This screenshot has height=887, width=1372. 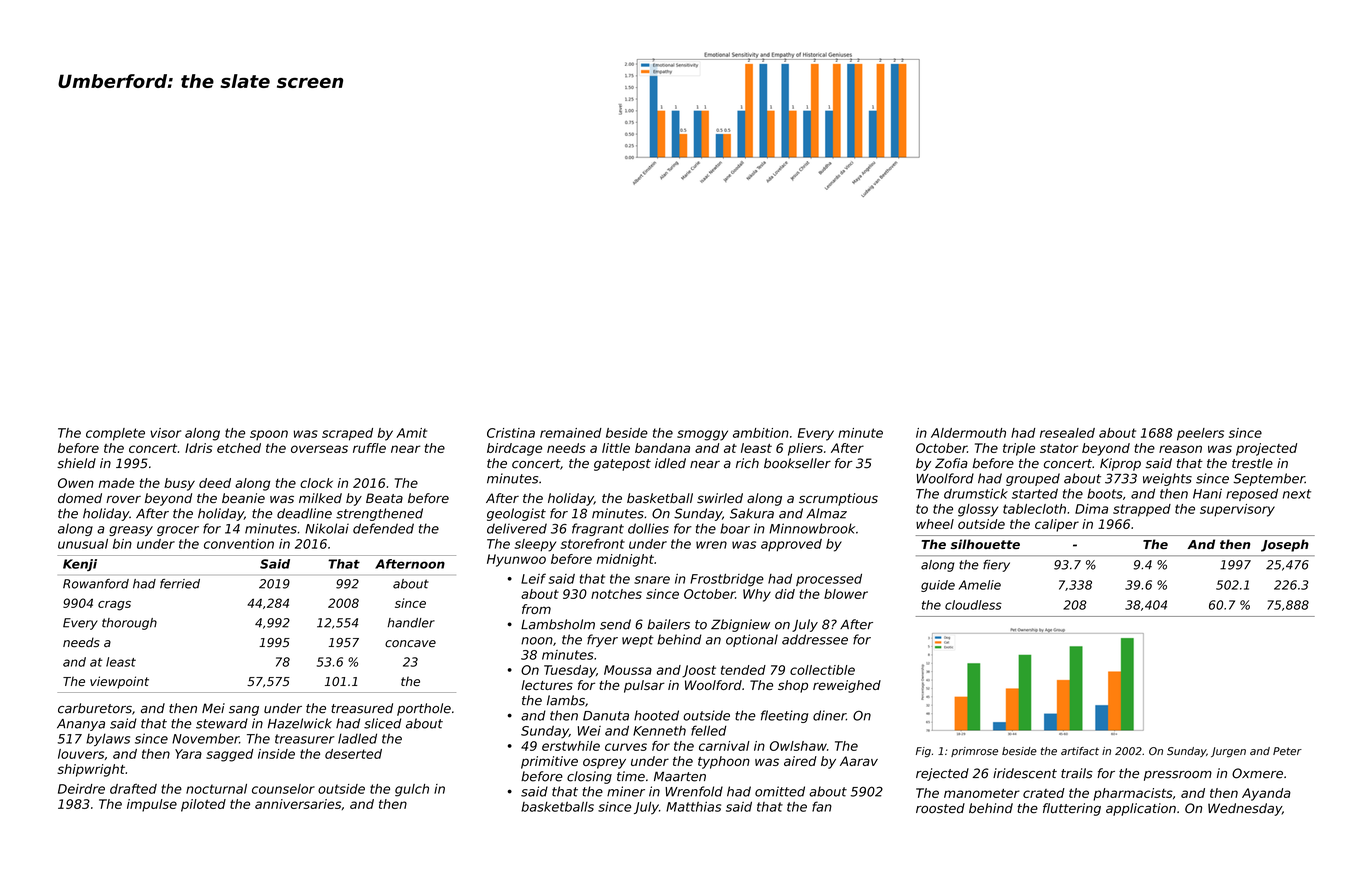 What do you see at coordinates (976, 493) in the screenshot?
I see `drumstick` at bounding box center [976, 493].
